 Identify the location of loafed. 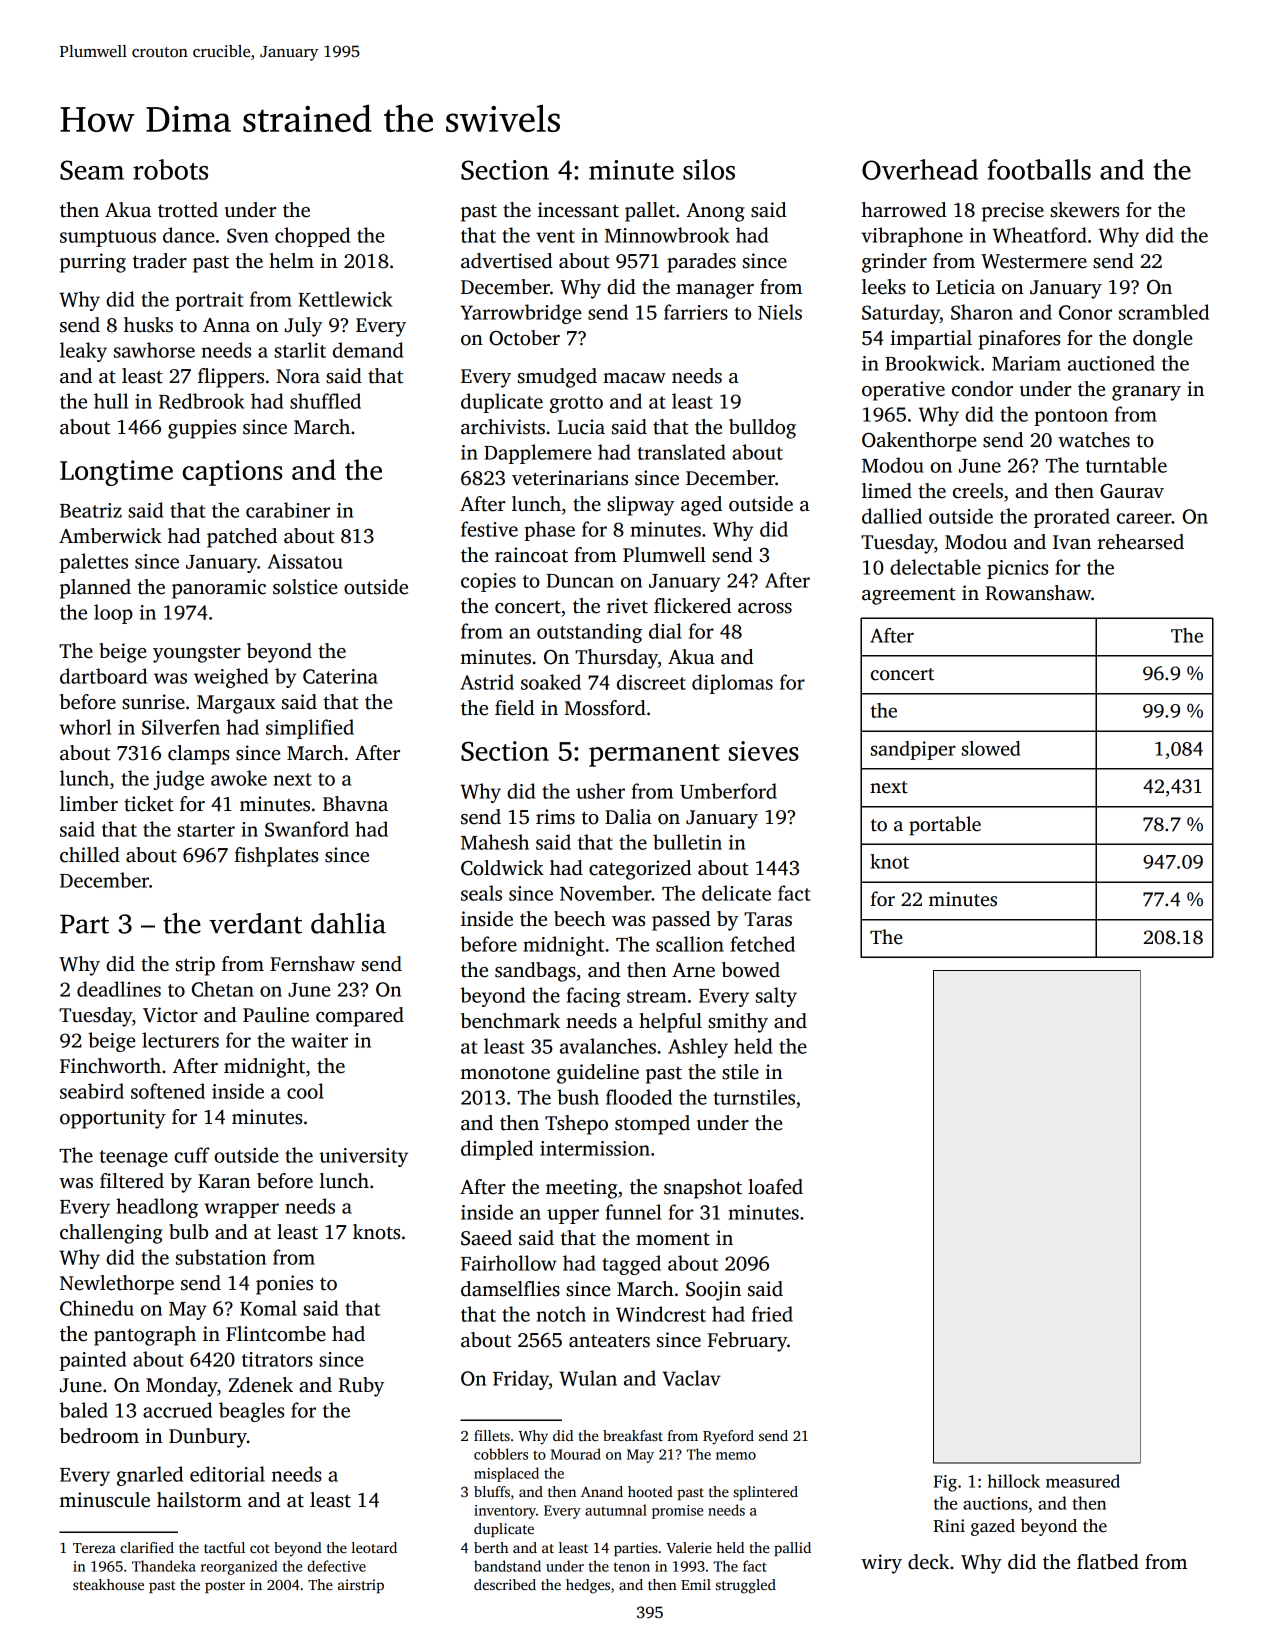
(775, 1187).
